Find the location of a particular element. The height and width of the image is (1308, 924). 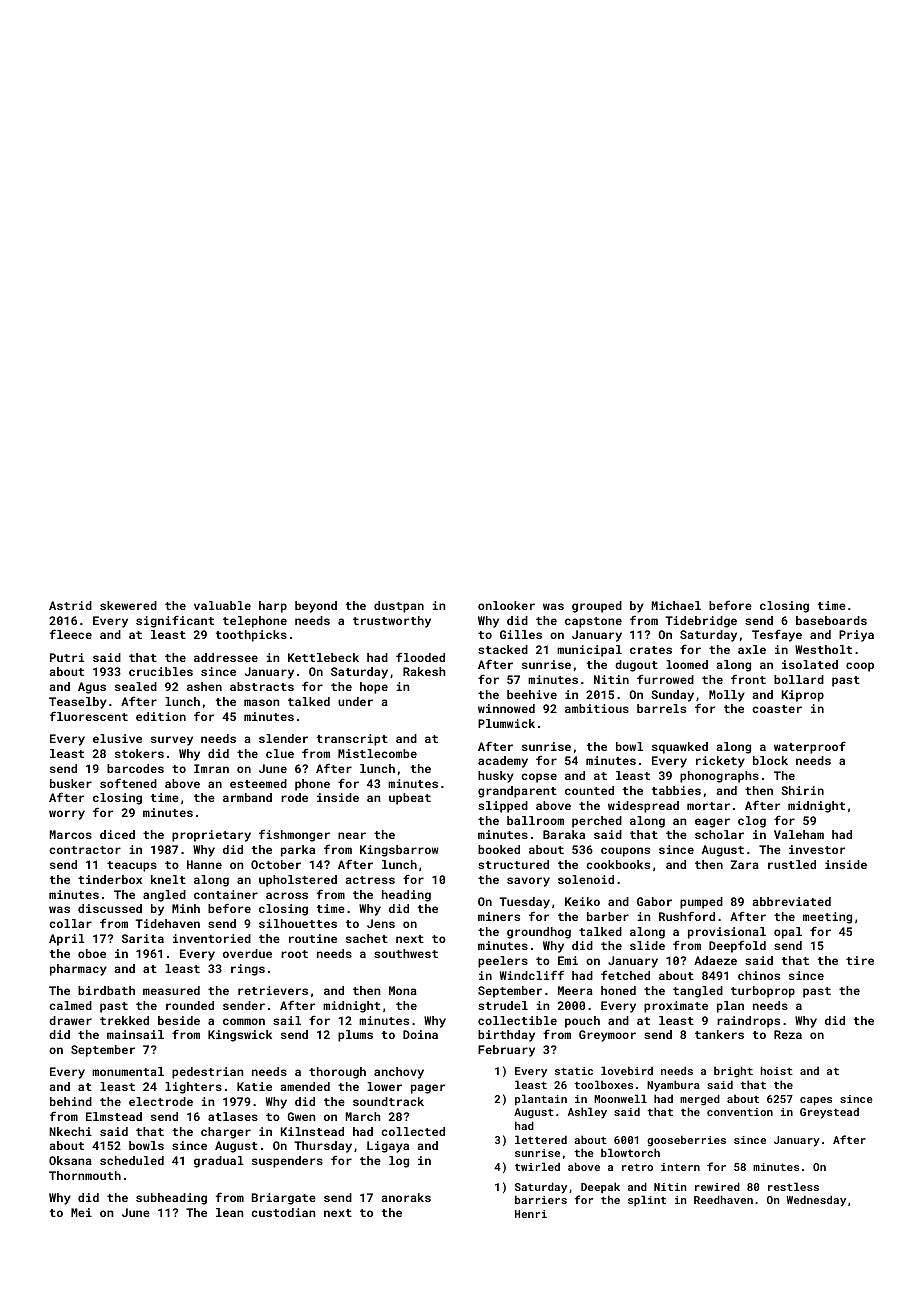

Henri is located at coordinates (531, 1214).
